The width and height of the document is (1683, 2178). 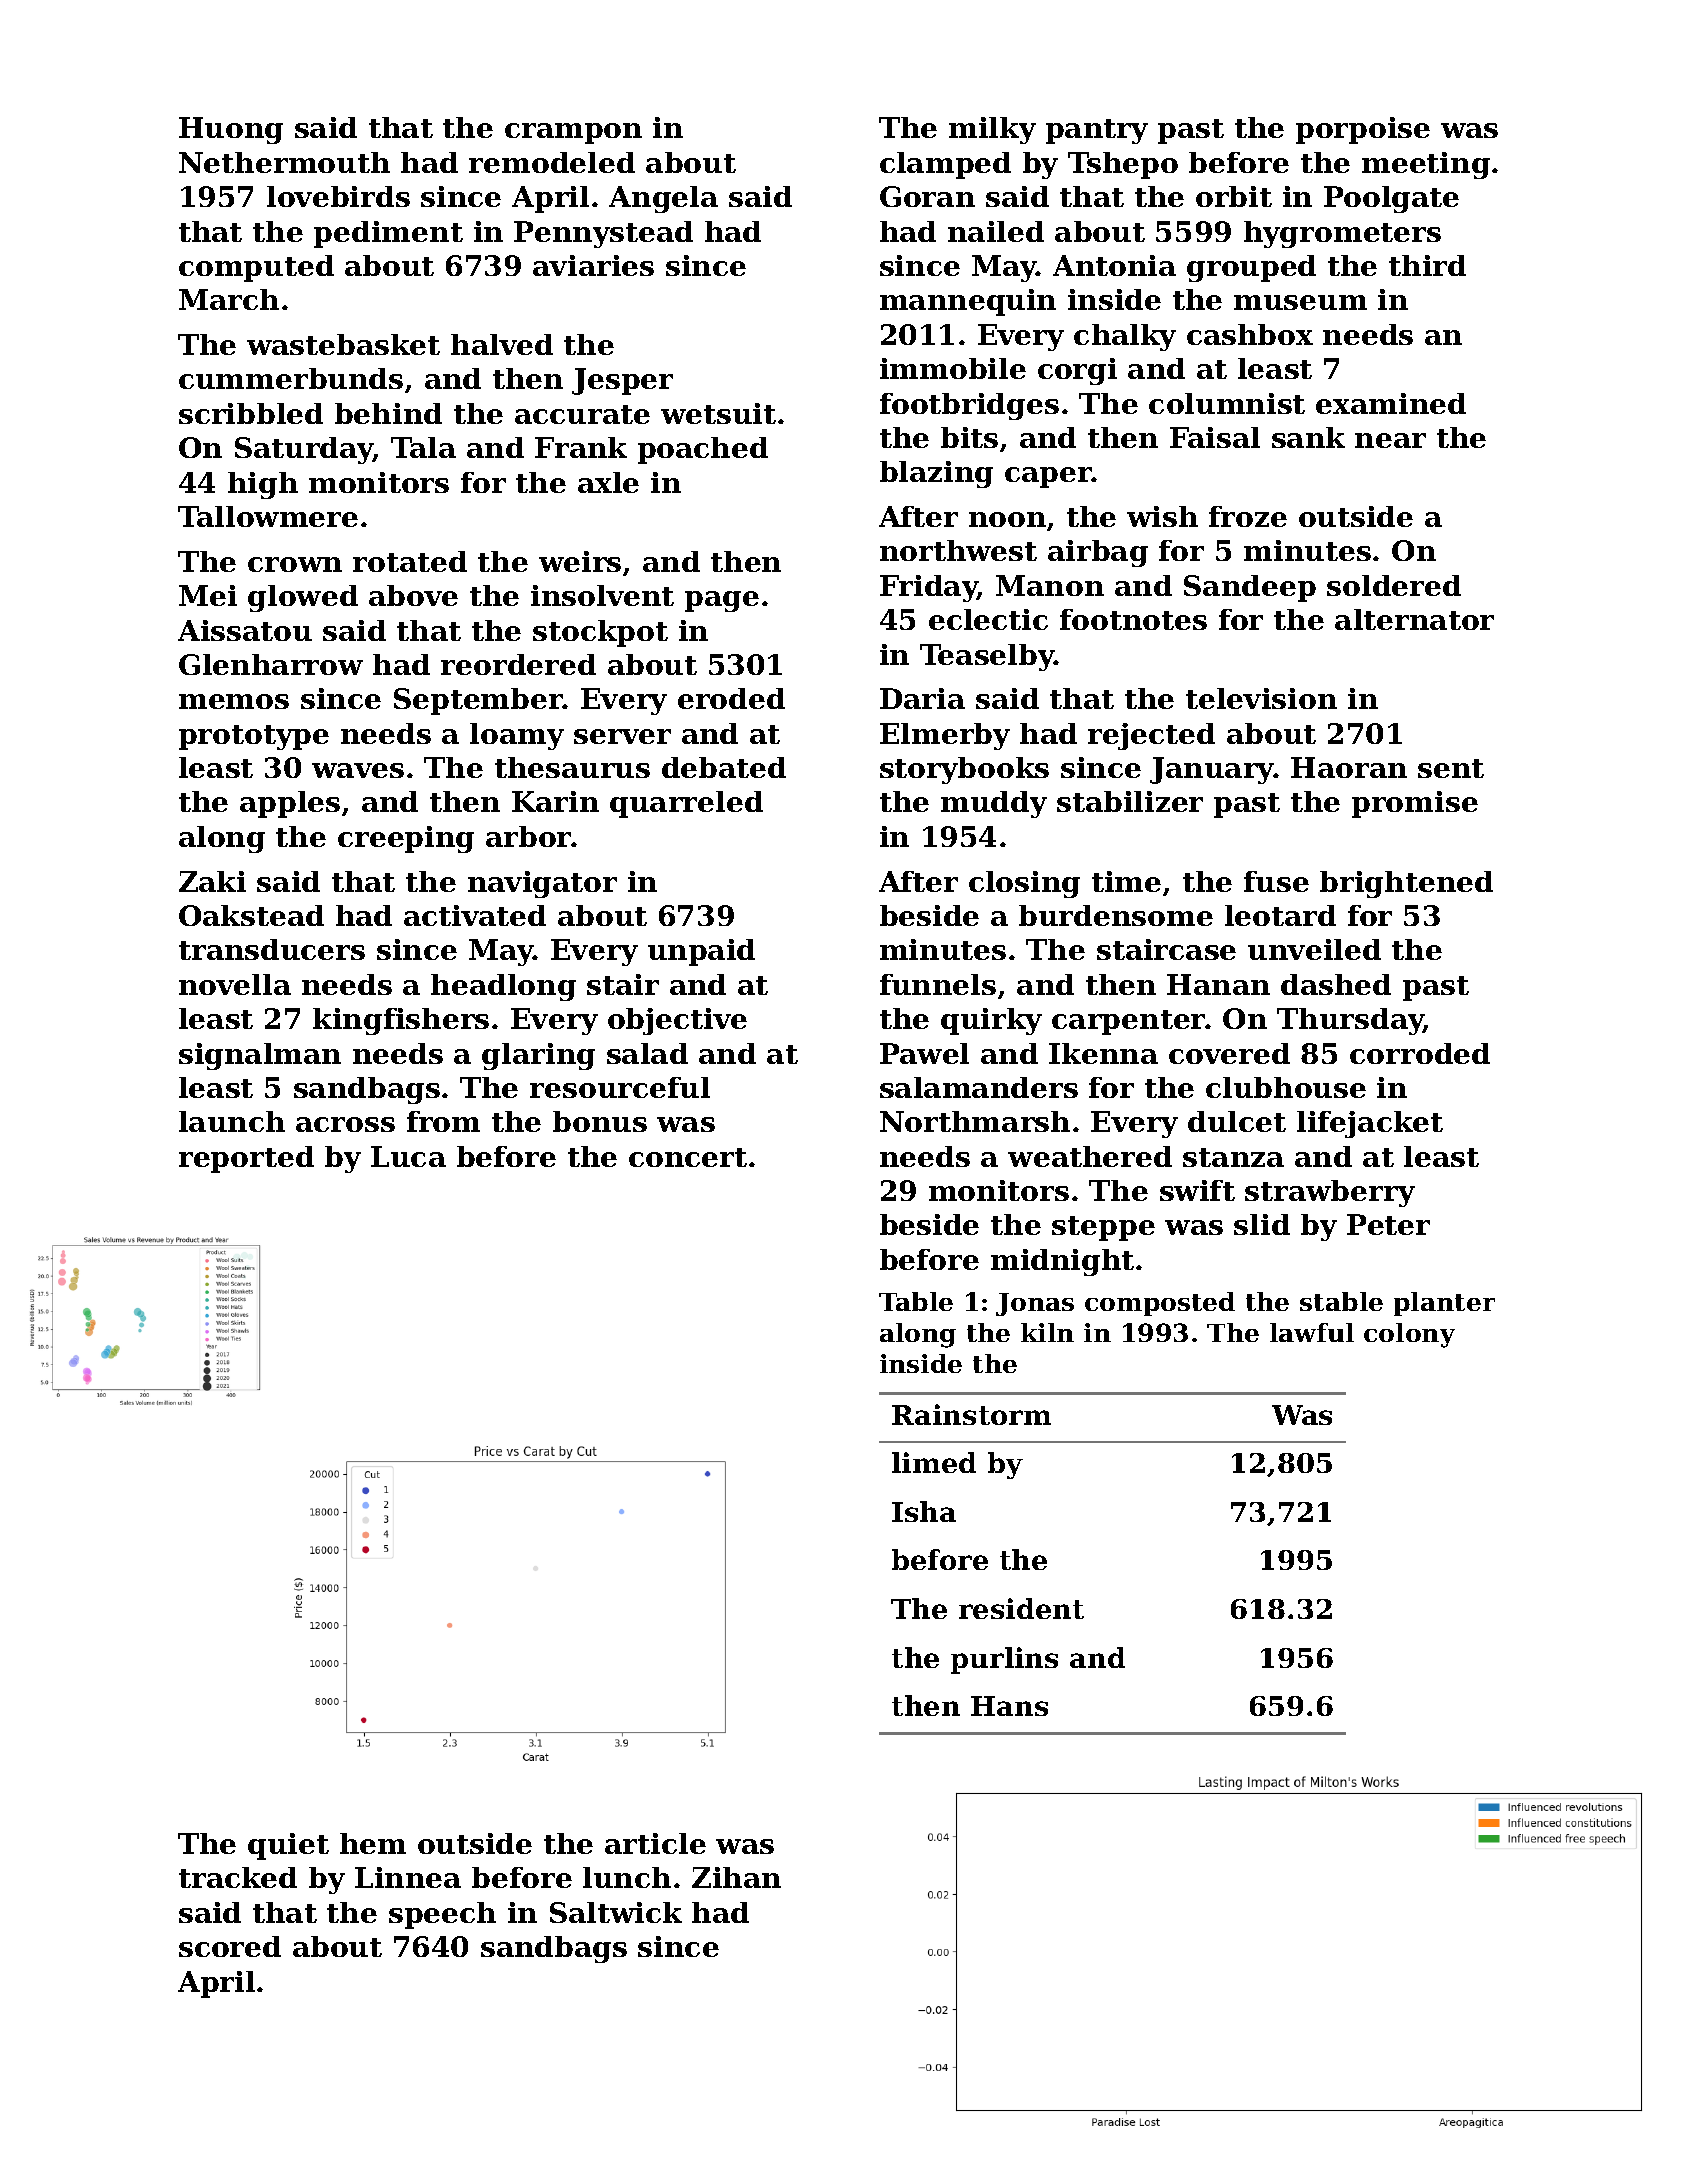 What do you see at coordinates (582, 414) in the document?
I see `accurate` at bounding box center [582, 414].
